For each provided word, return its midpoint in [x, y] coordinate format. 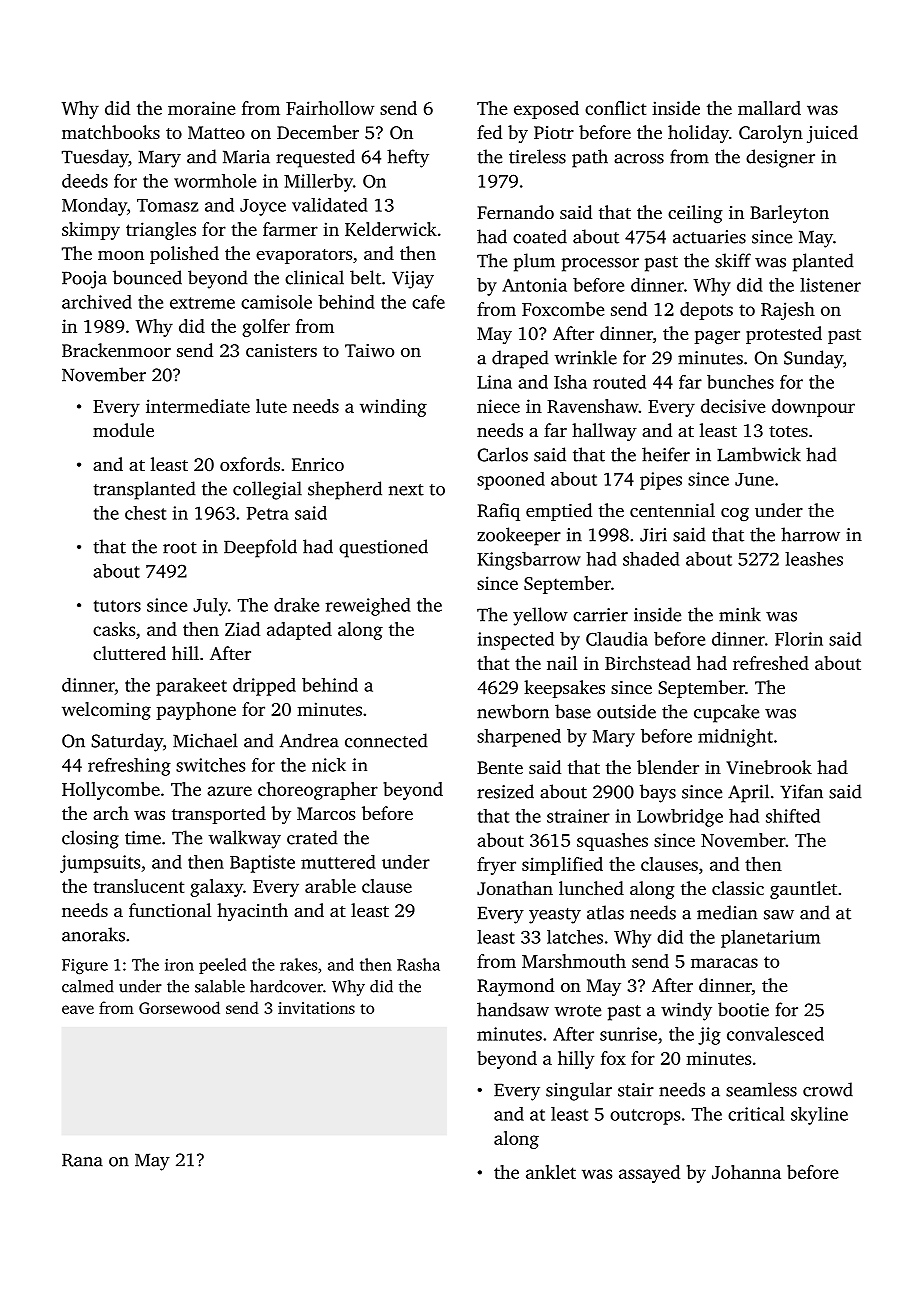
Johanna [746, 1172]
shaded [651, 559]
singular [579, 1091]
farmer [290, 229]
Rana [82, 1160]
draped [520, 359]
